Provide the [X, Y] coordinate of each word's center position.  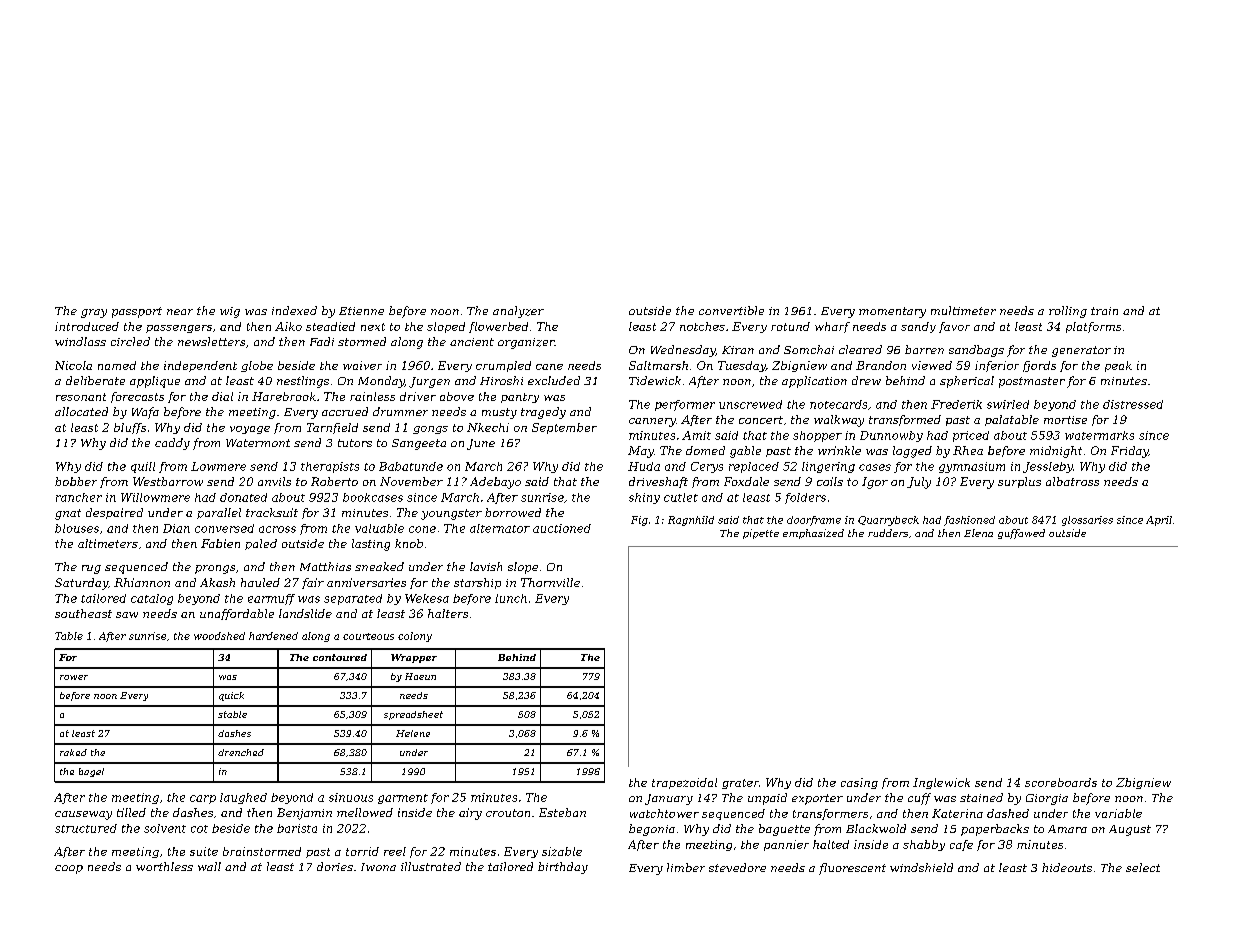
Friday [1130, 452]
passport [137, 312]
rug [91, 569]
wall [209, 866]
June [481, 444]
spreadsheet [413, 715]
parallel [219, 513]
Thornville [550, 582]
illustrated [431, 866]
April [1159, 521]
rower [74, 677]
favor [954, 327]
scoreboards [1061, 782]
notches [702, 326]
